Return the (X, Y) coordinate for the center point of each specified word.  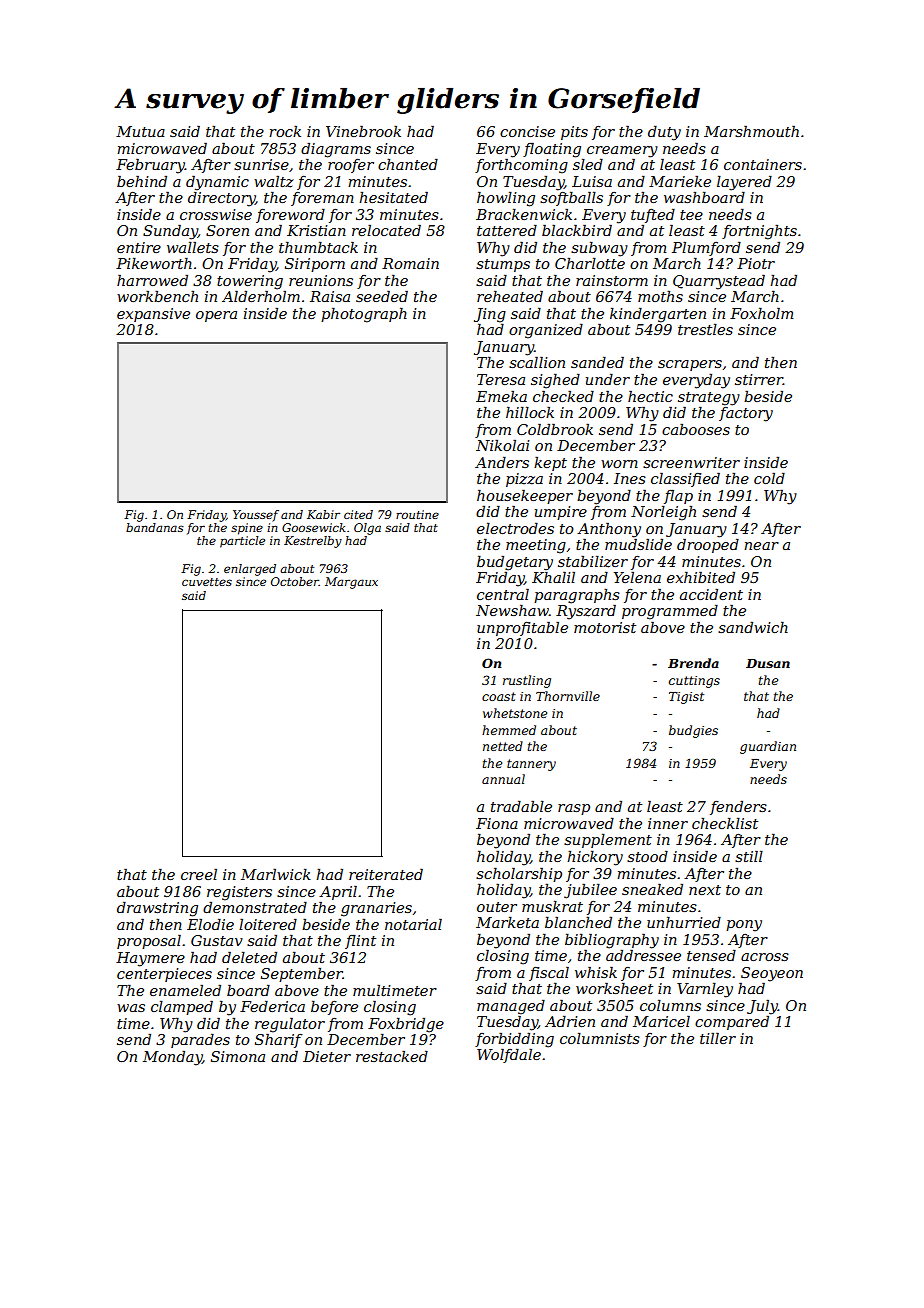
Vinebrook (363, 131)
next (705, 890)
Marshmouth (751, 131)
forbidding (514, 1040)
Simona (238, 1056)
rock (285, 131)
